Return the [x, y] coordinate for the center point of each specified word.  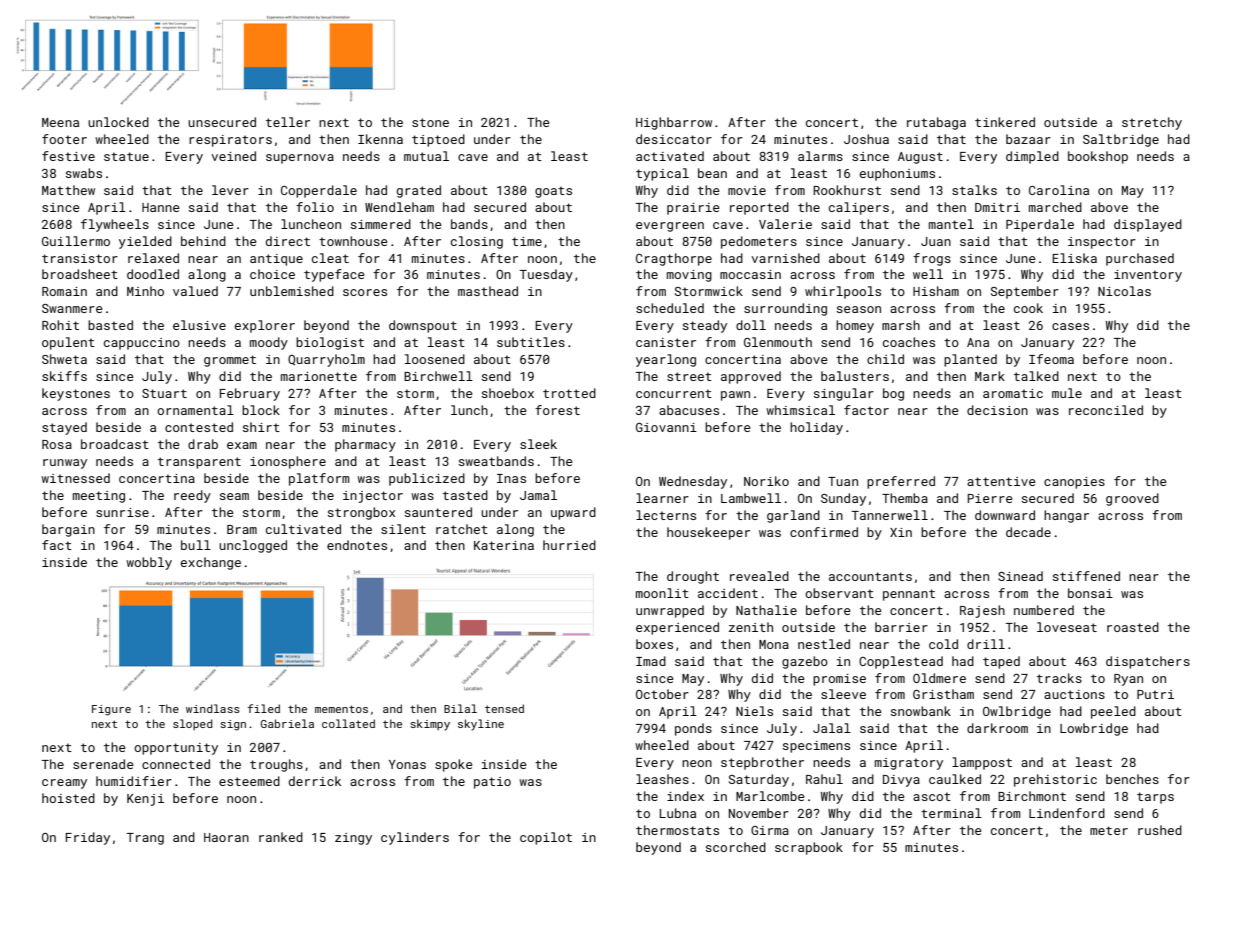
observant [839, 593]
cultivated [303, 529]
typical [662, 174]
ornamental [195, 410]
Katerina [504, 545]
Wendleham [399, 207]
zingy [353, 839]
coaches [909, 342]
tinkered [1005, 122]
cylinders [415, 838]
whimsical [800, 410]
